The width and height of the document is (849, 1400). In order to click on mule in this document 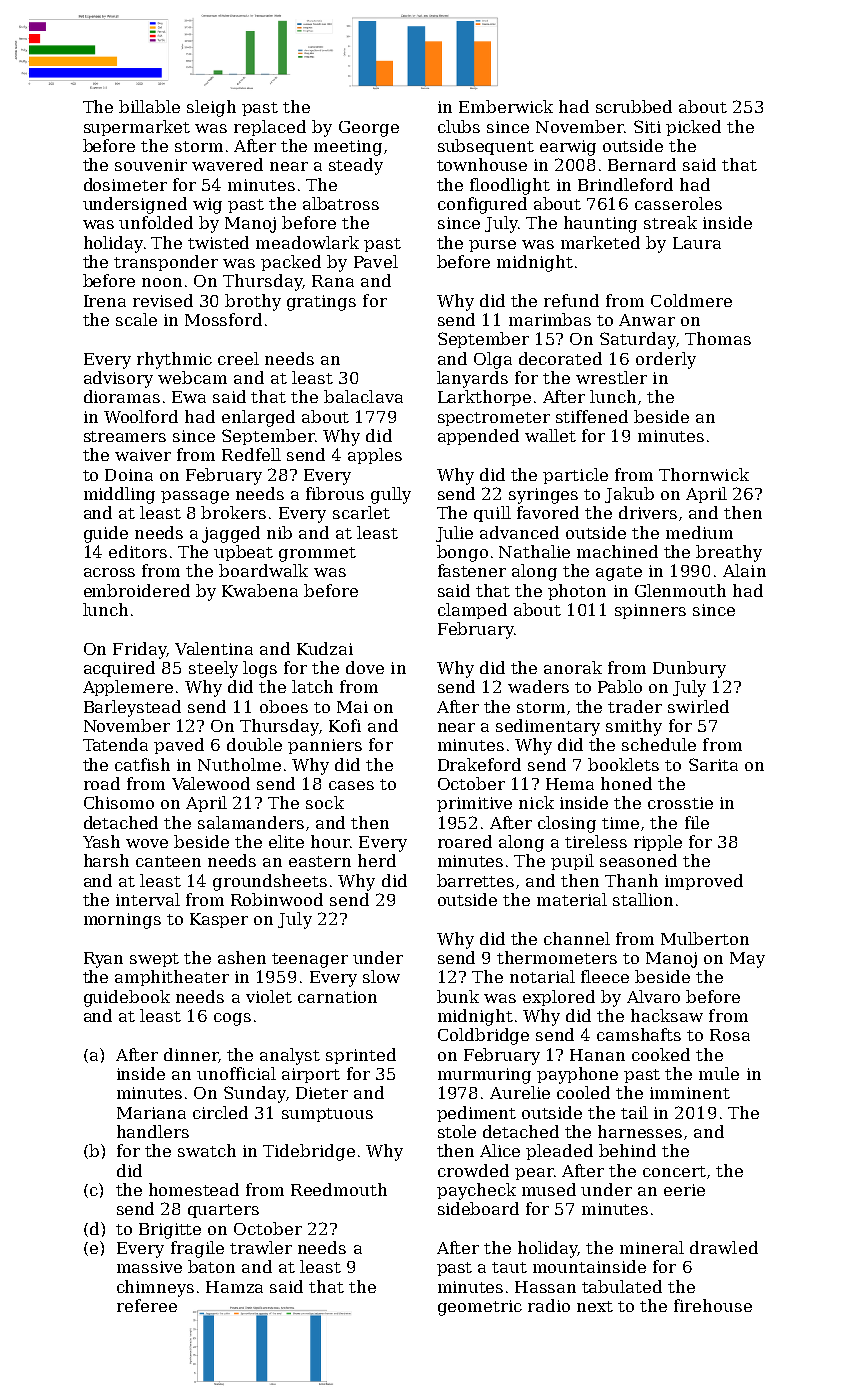, I will do `click(719, 1073)`.
